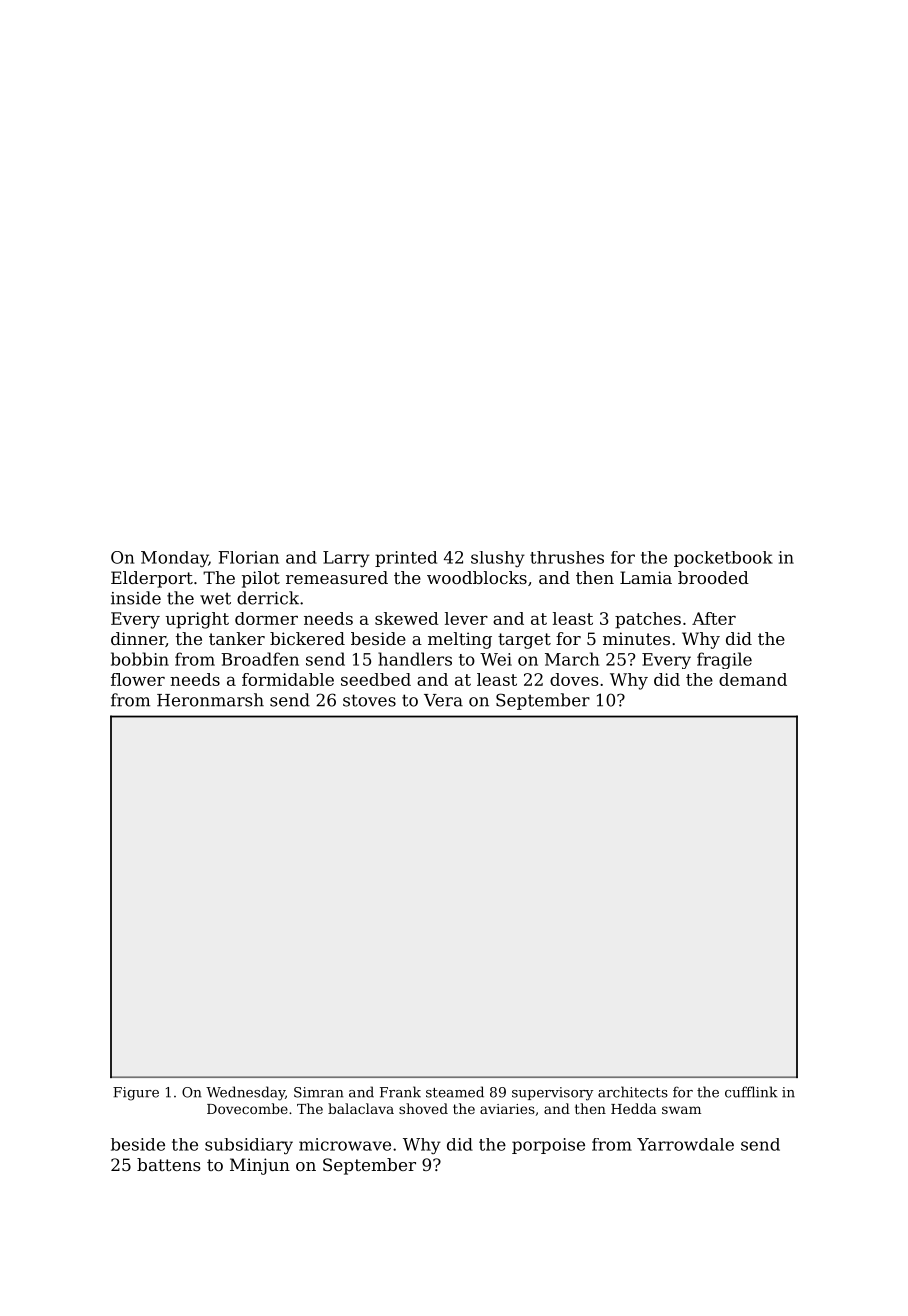  What do you see at coordinates (713, 577) in the image?
I see `brooded` at bounding box center [713, 577].
